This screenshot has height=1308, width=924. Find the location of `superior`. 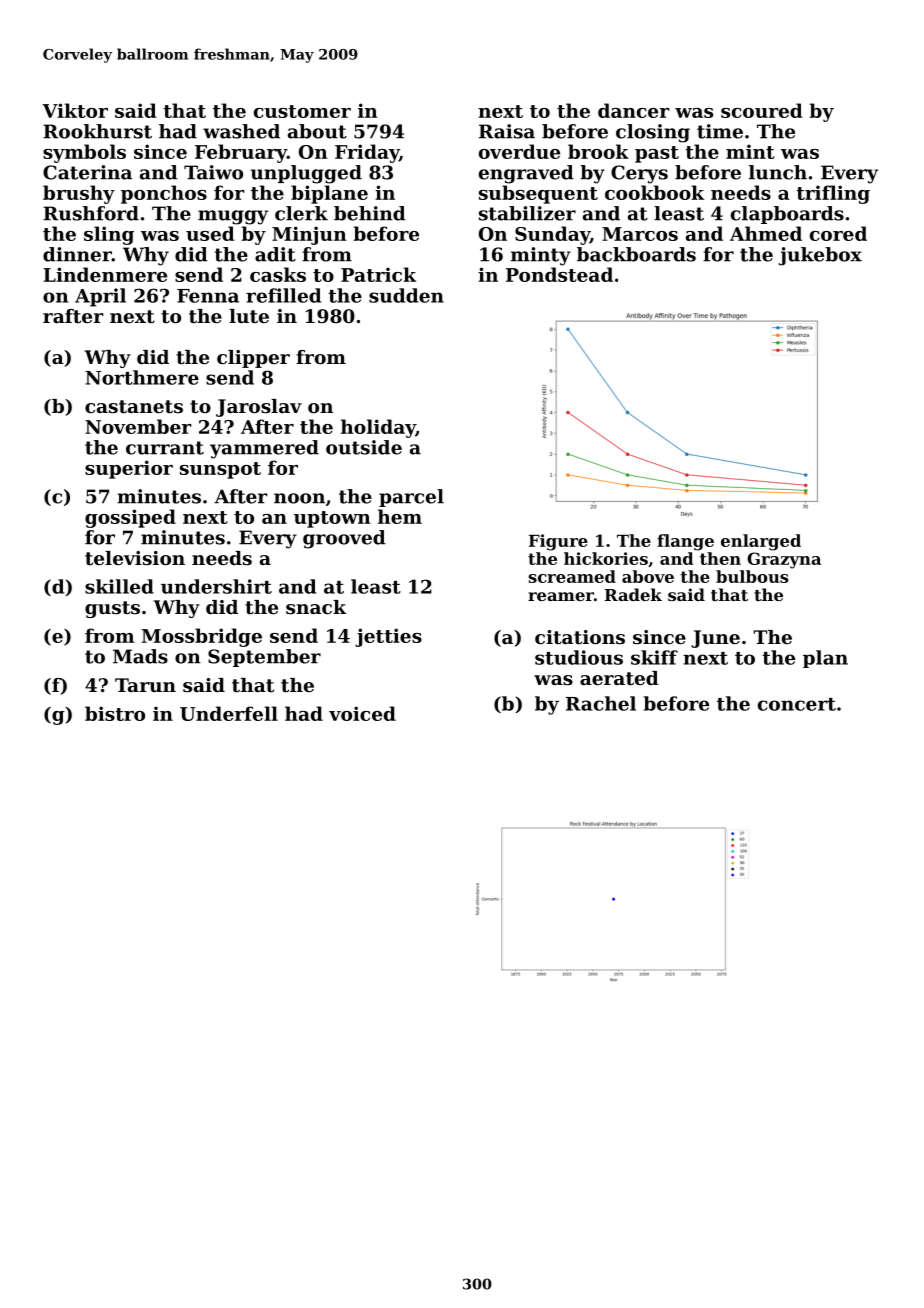

superior is located at coordinates (129, 469).
